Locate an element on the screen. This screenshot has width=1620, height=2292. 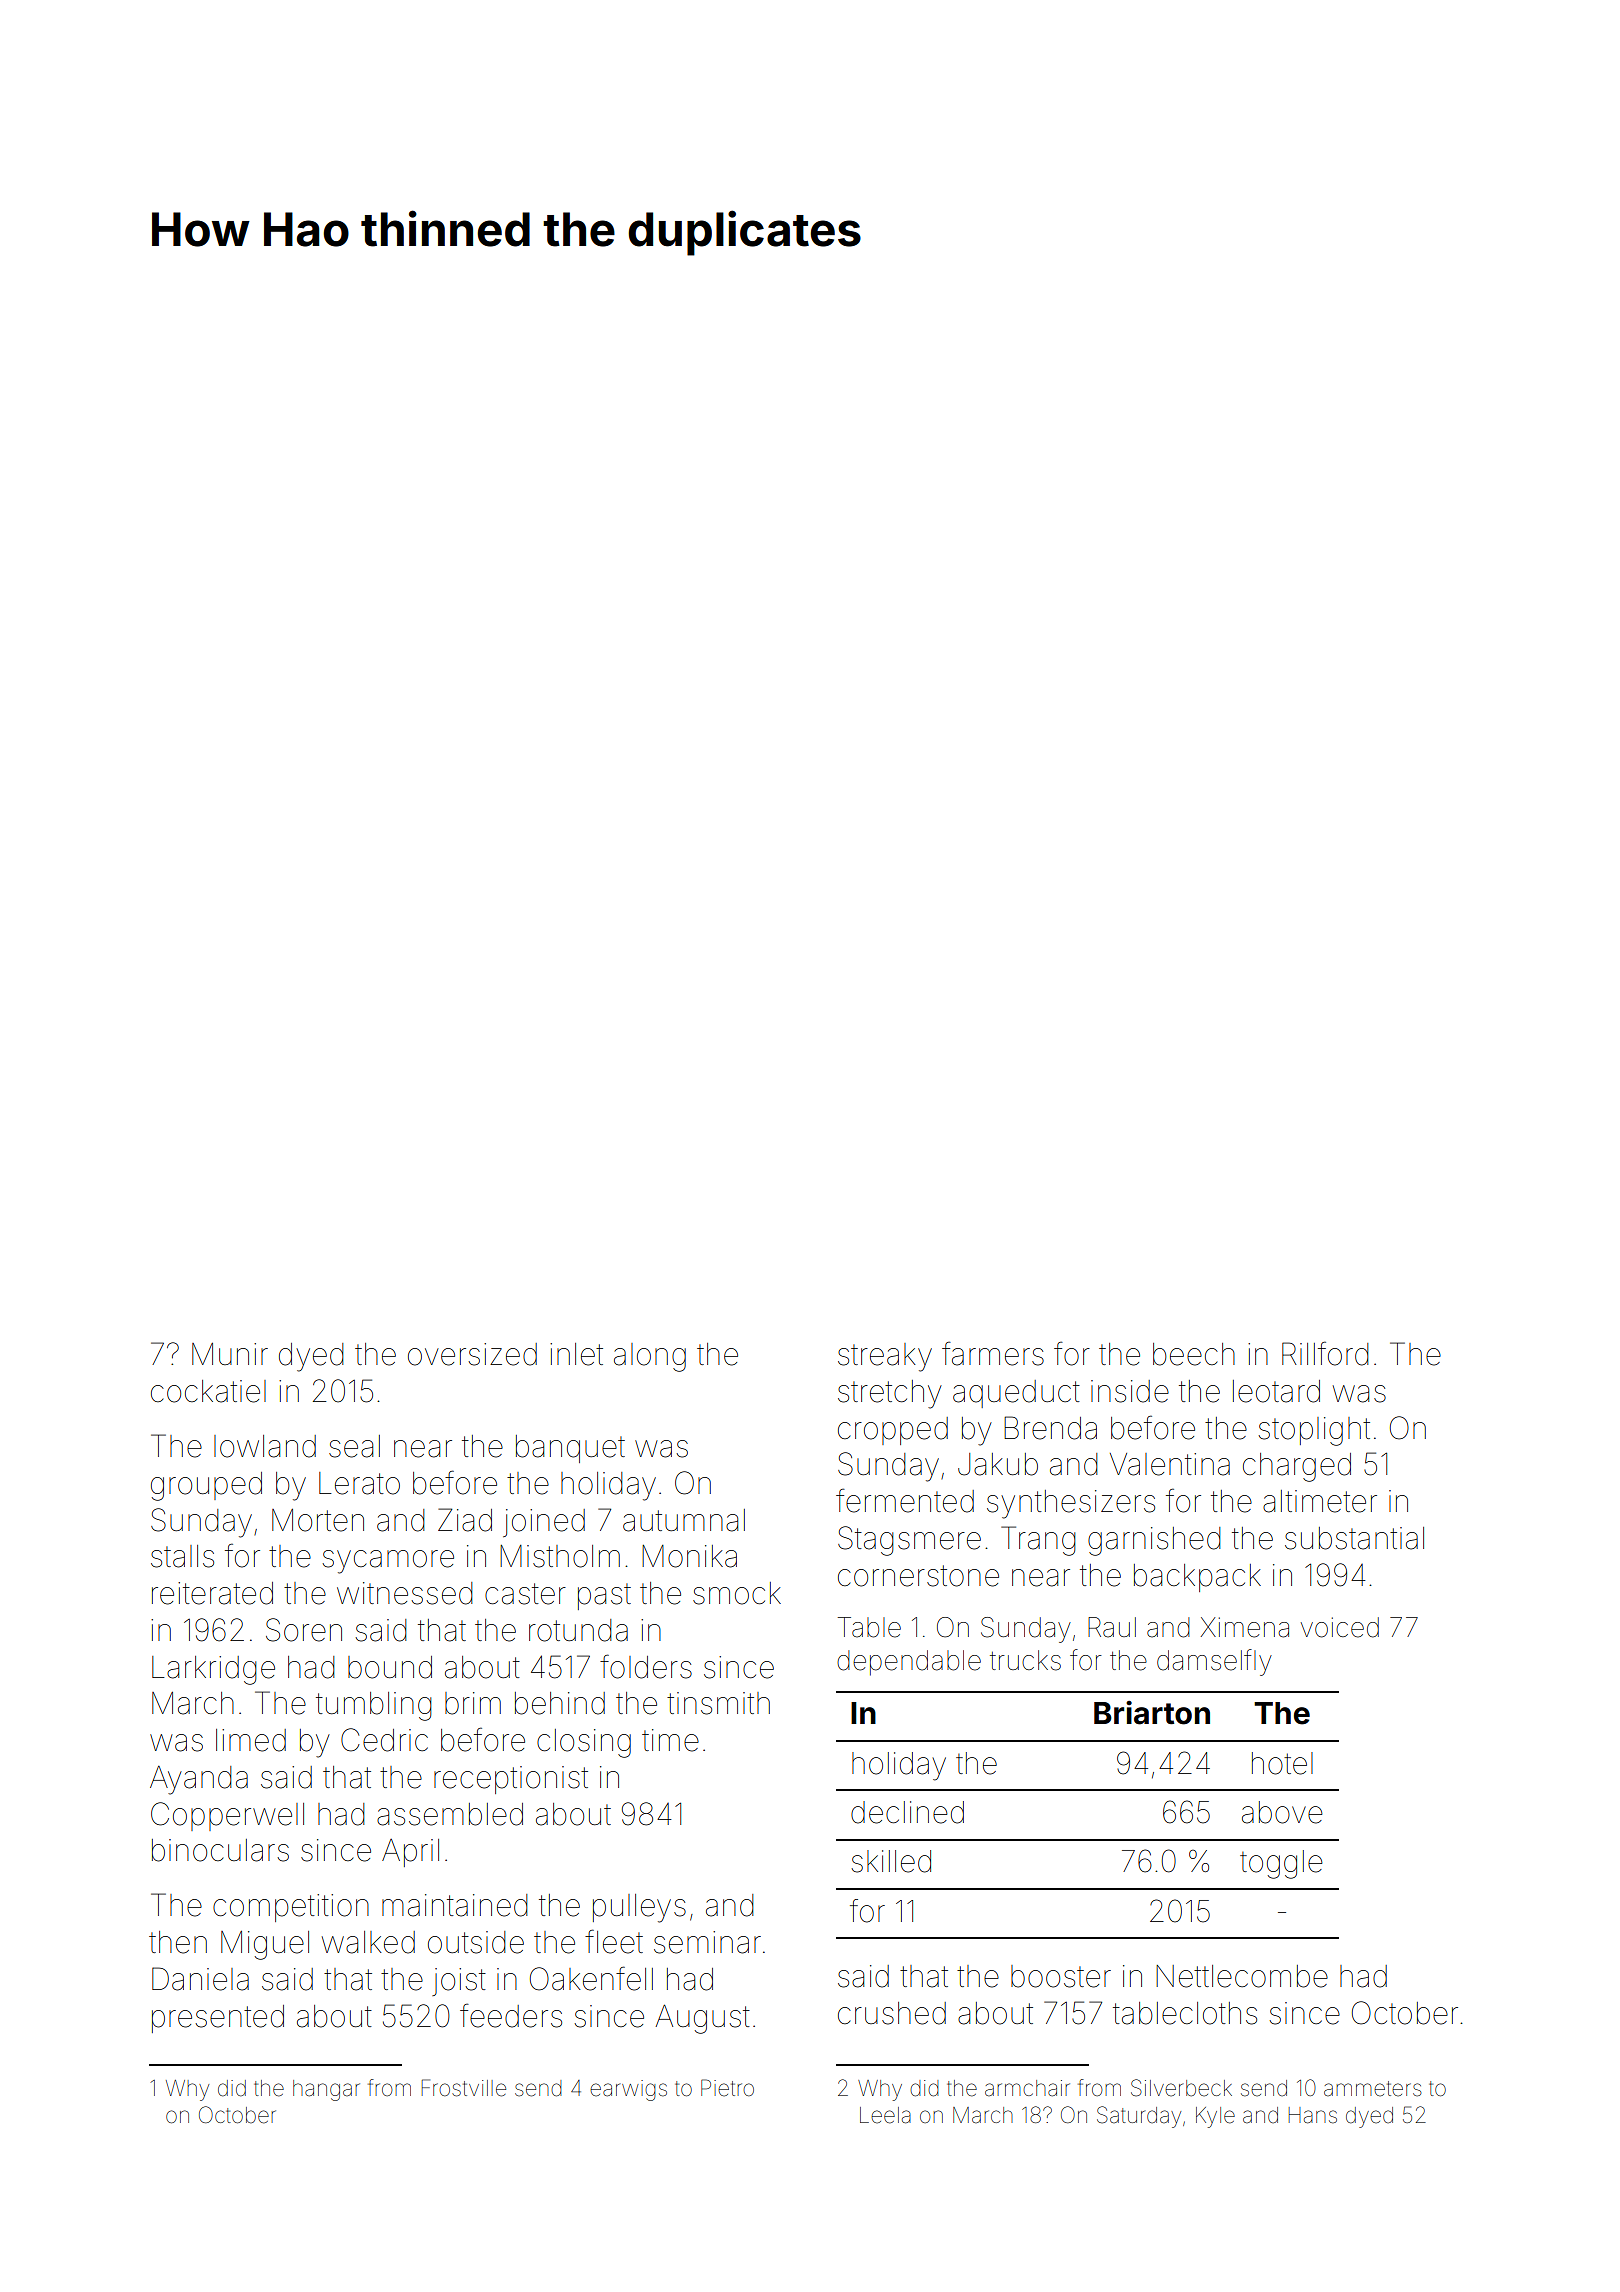
Saturday is located at coordinates (1139, 2117).
